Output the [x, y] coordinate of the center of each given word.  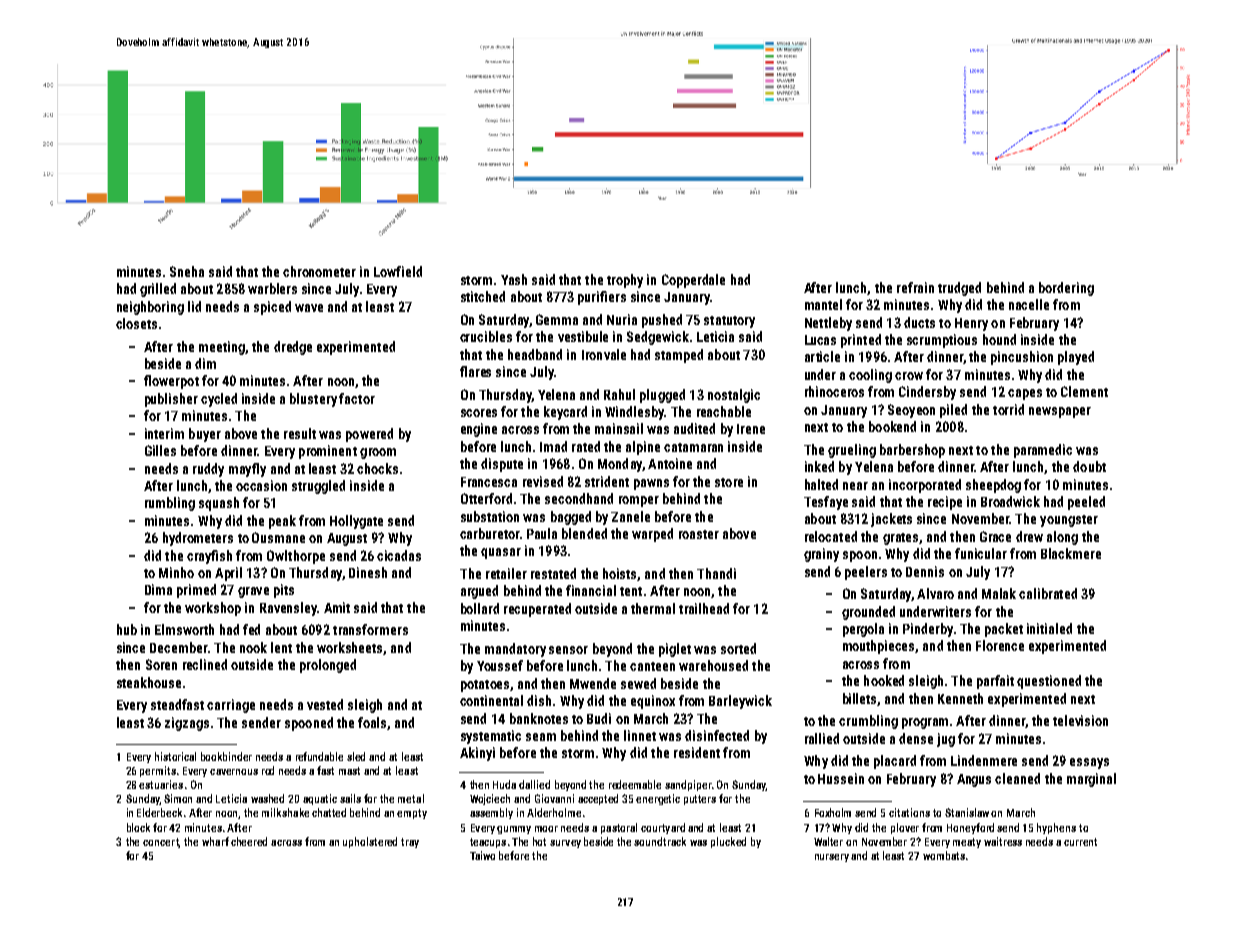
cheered [249, 841]
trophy [625, 281]
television [1080, 720]
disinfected [717, 735]
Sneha [187, 271]
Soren [161, 664]
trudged [959, 289]
